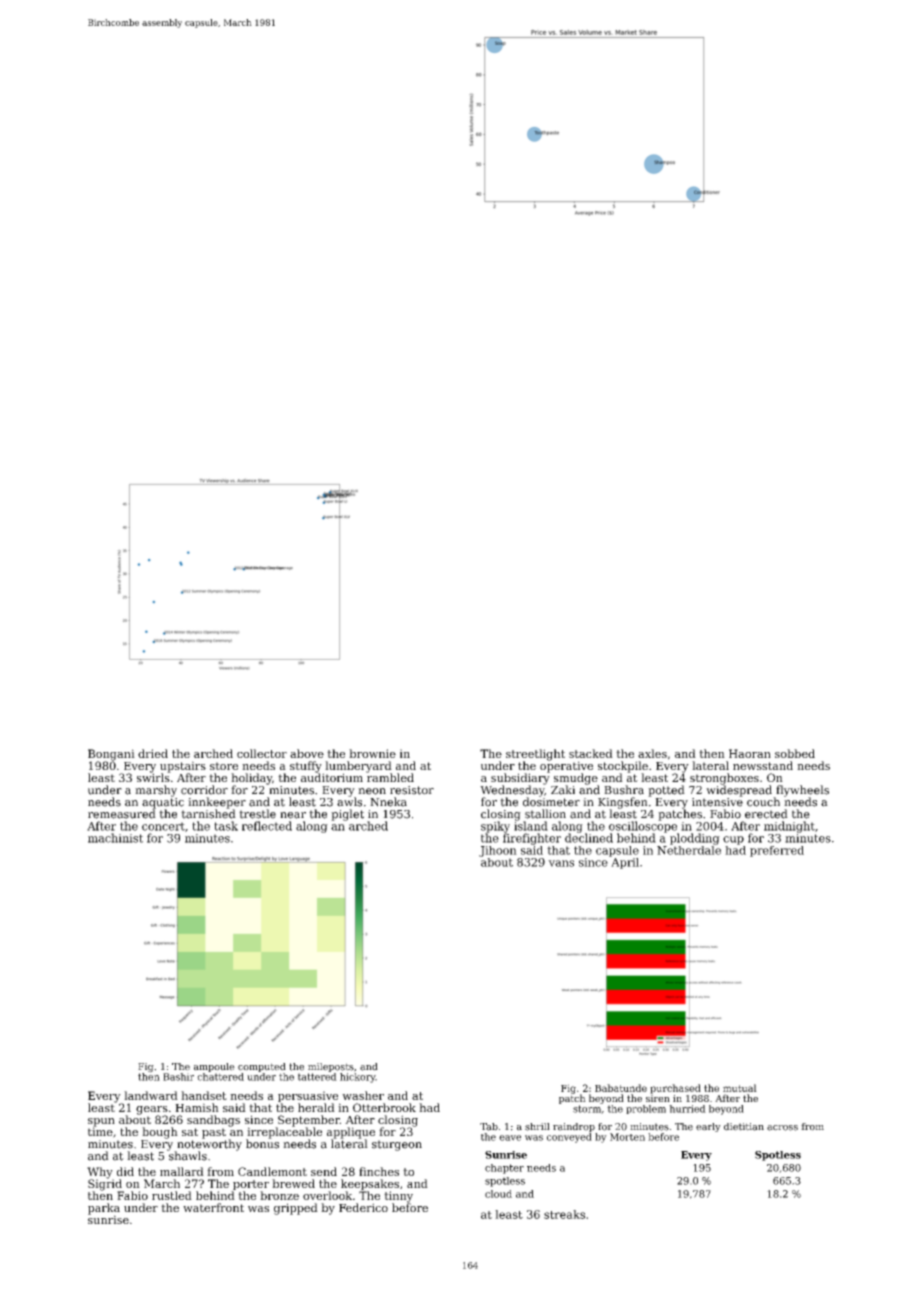  What do you see at coordinates (561, 863) in the page?
I see `vans` at bounding box center [561, 863].
